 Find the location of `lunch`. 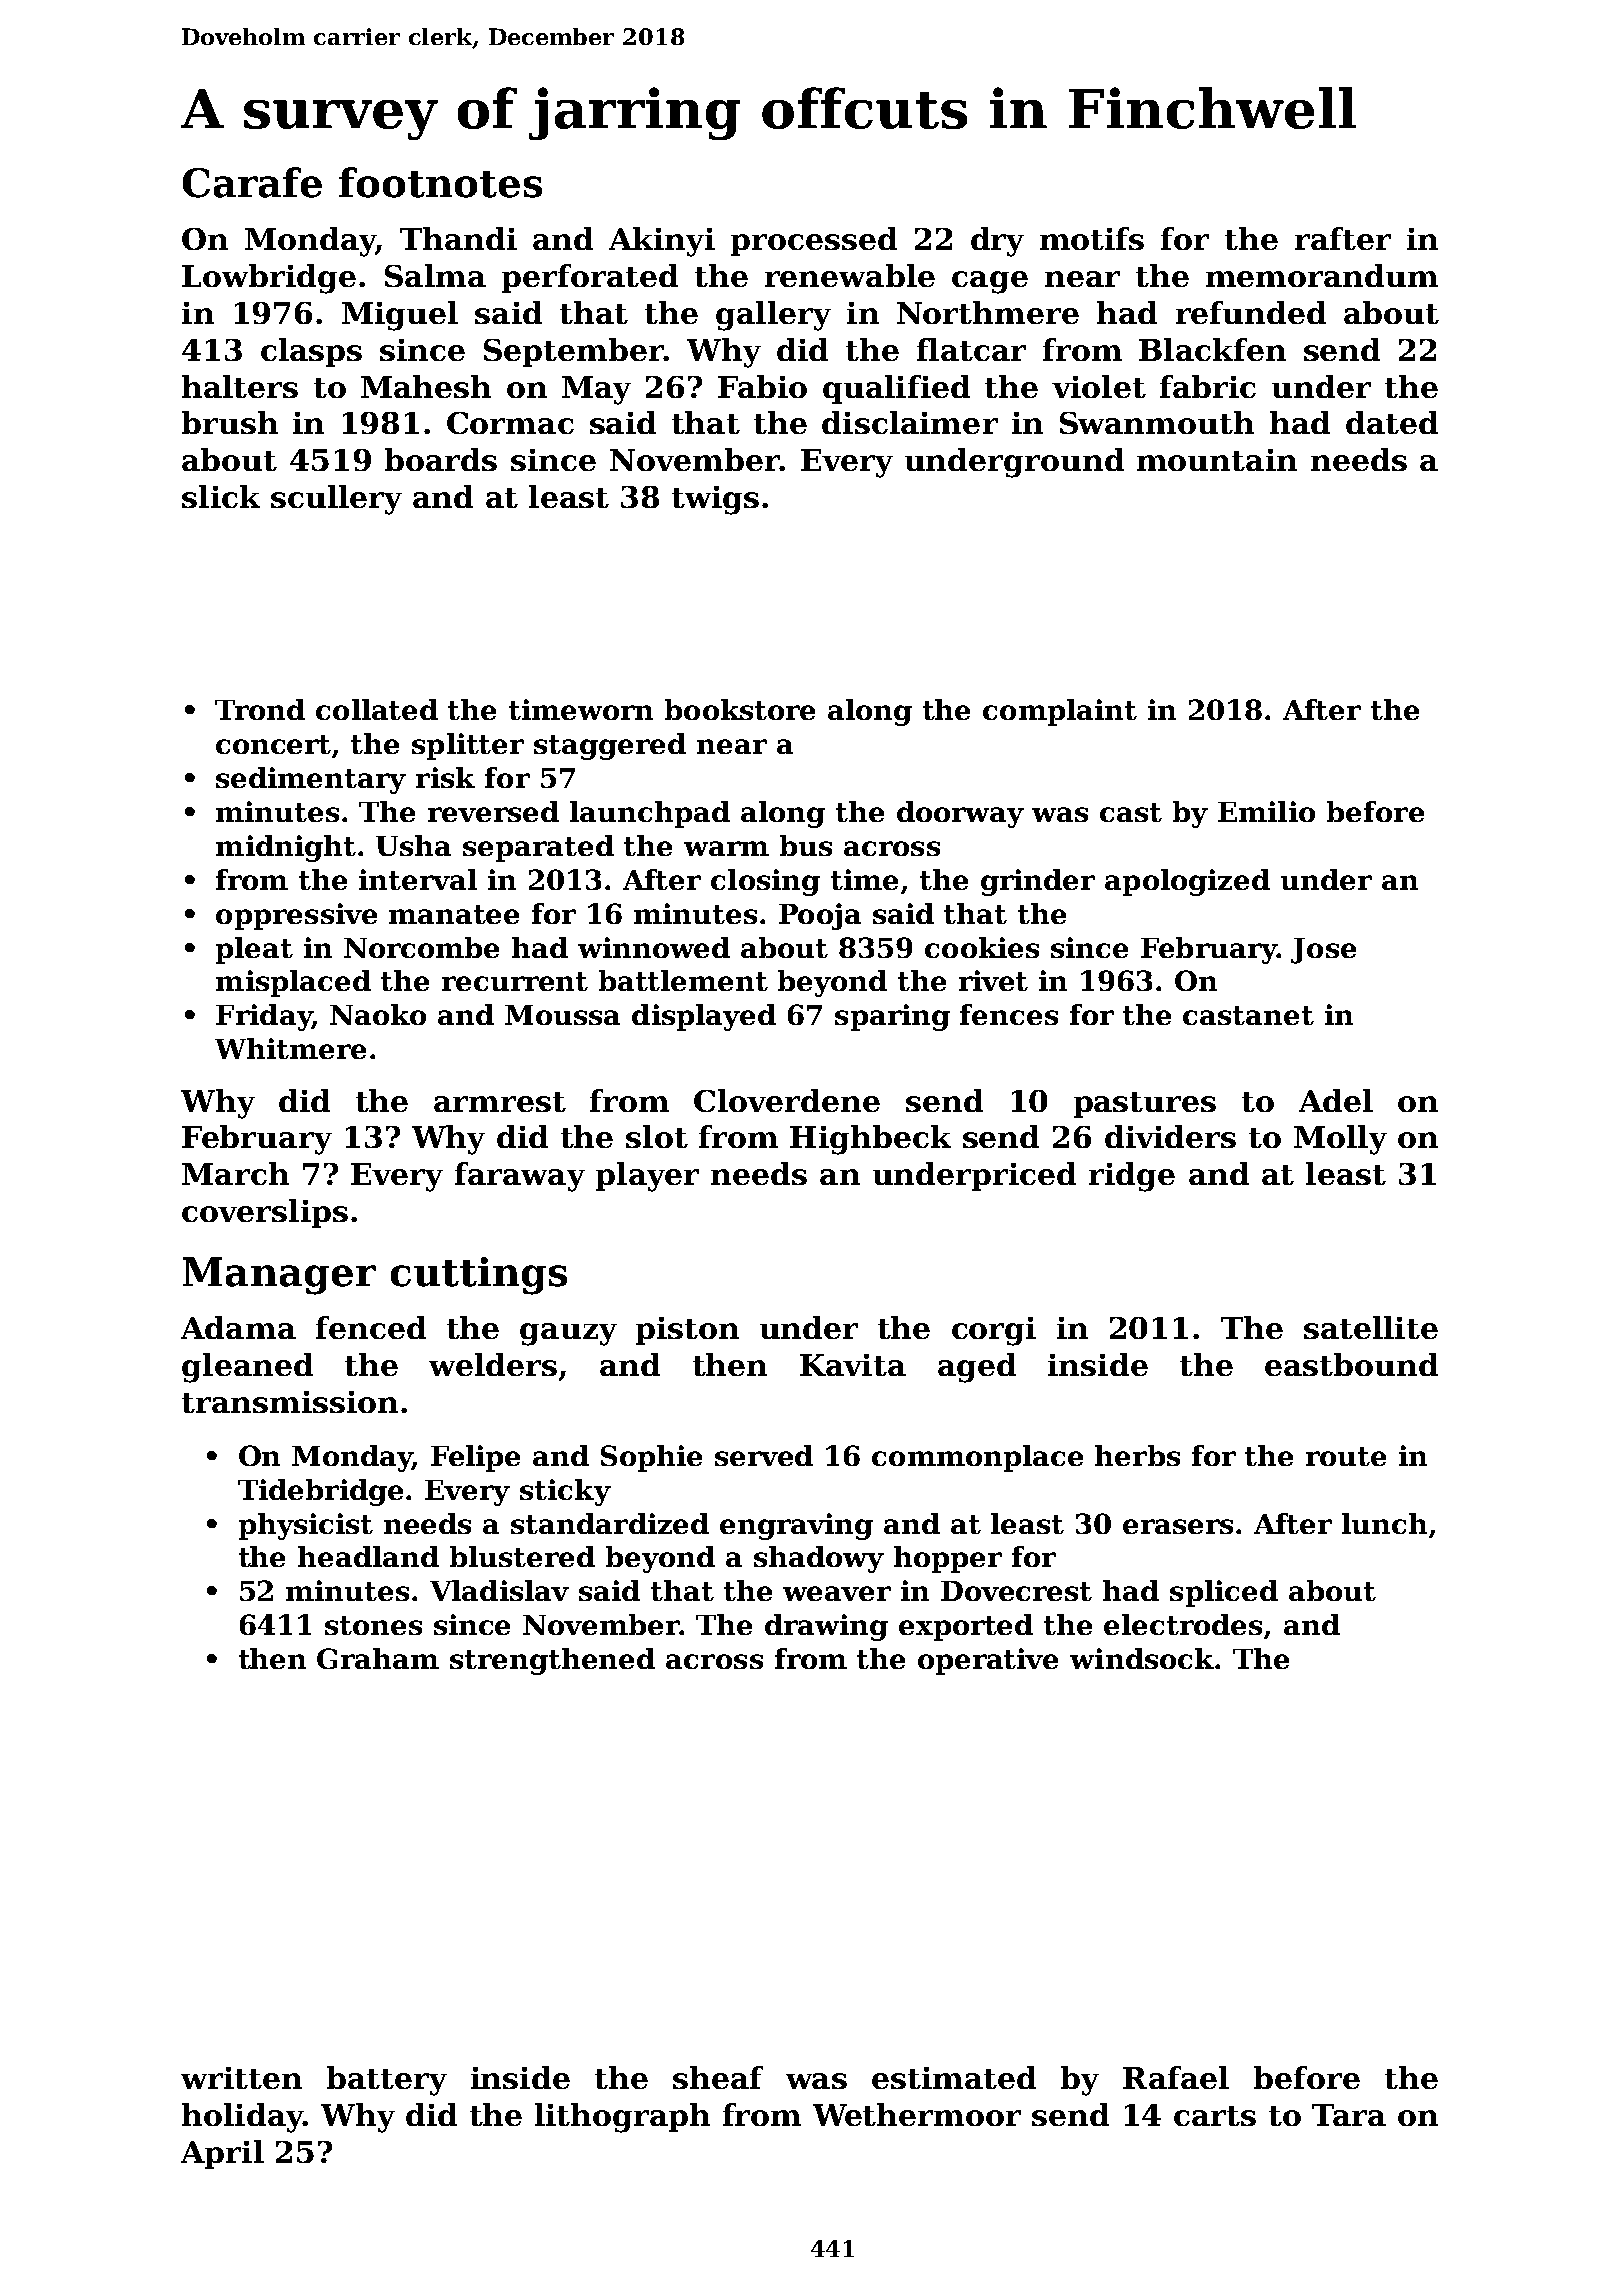

lunch is located at coordinates (1384, 1523).
